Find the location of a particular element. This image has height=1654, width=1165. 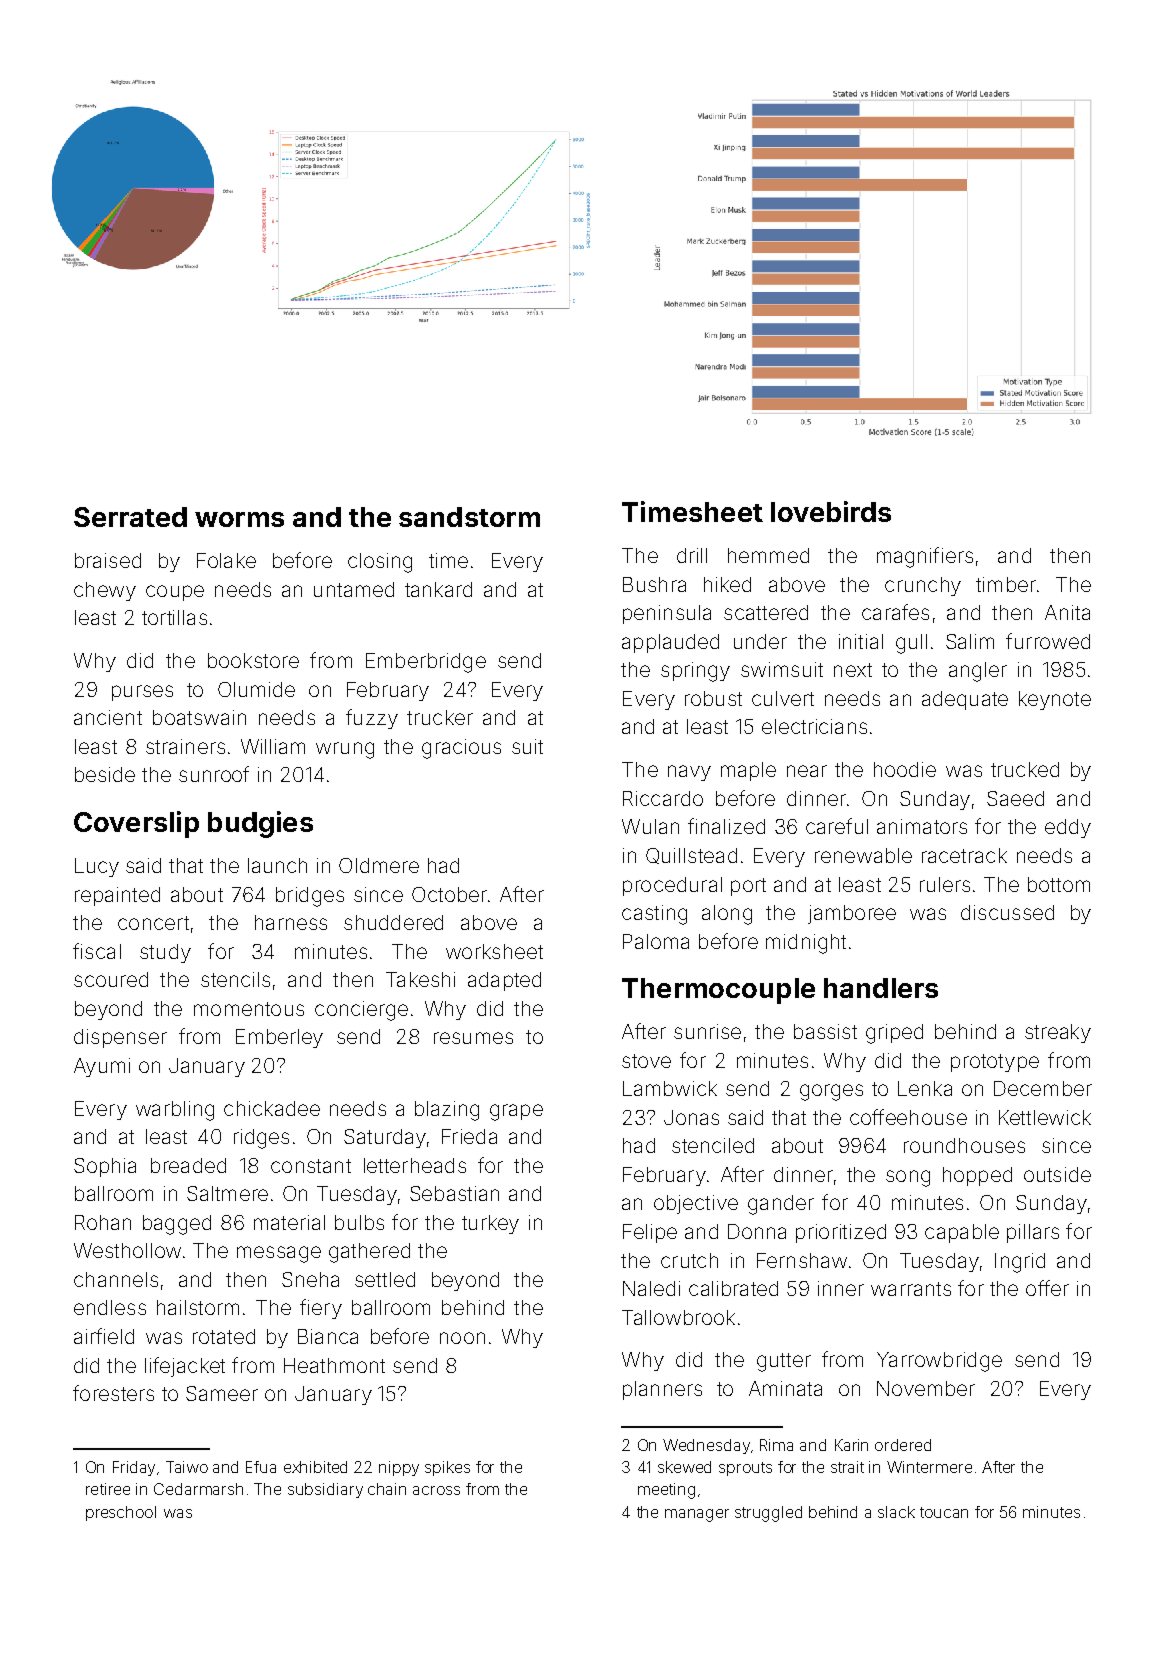

bottom is located at coordinates (1059, 884).
